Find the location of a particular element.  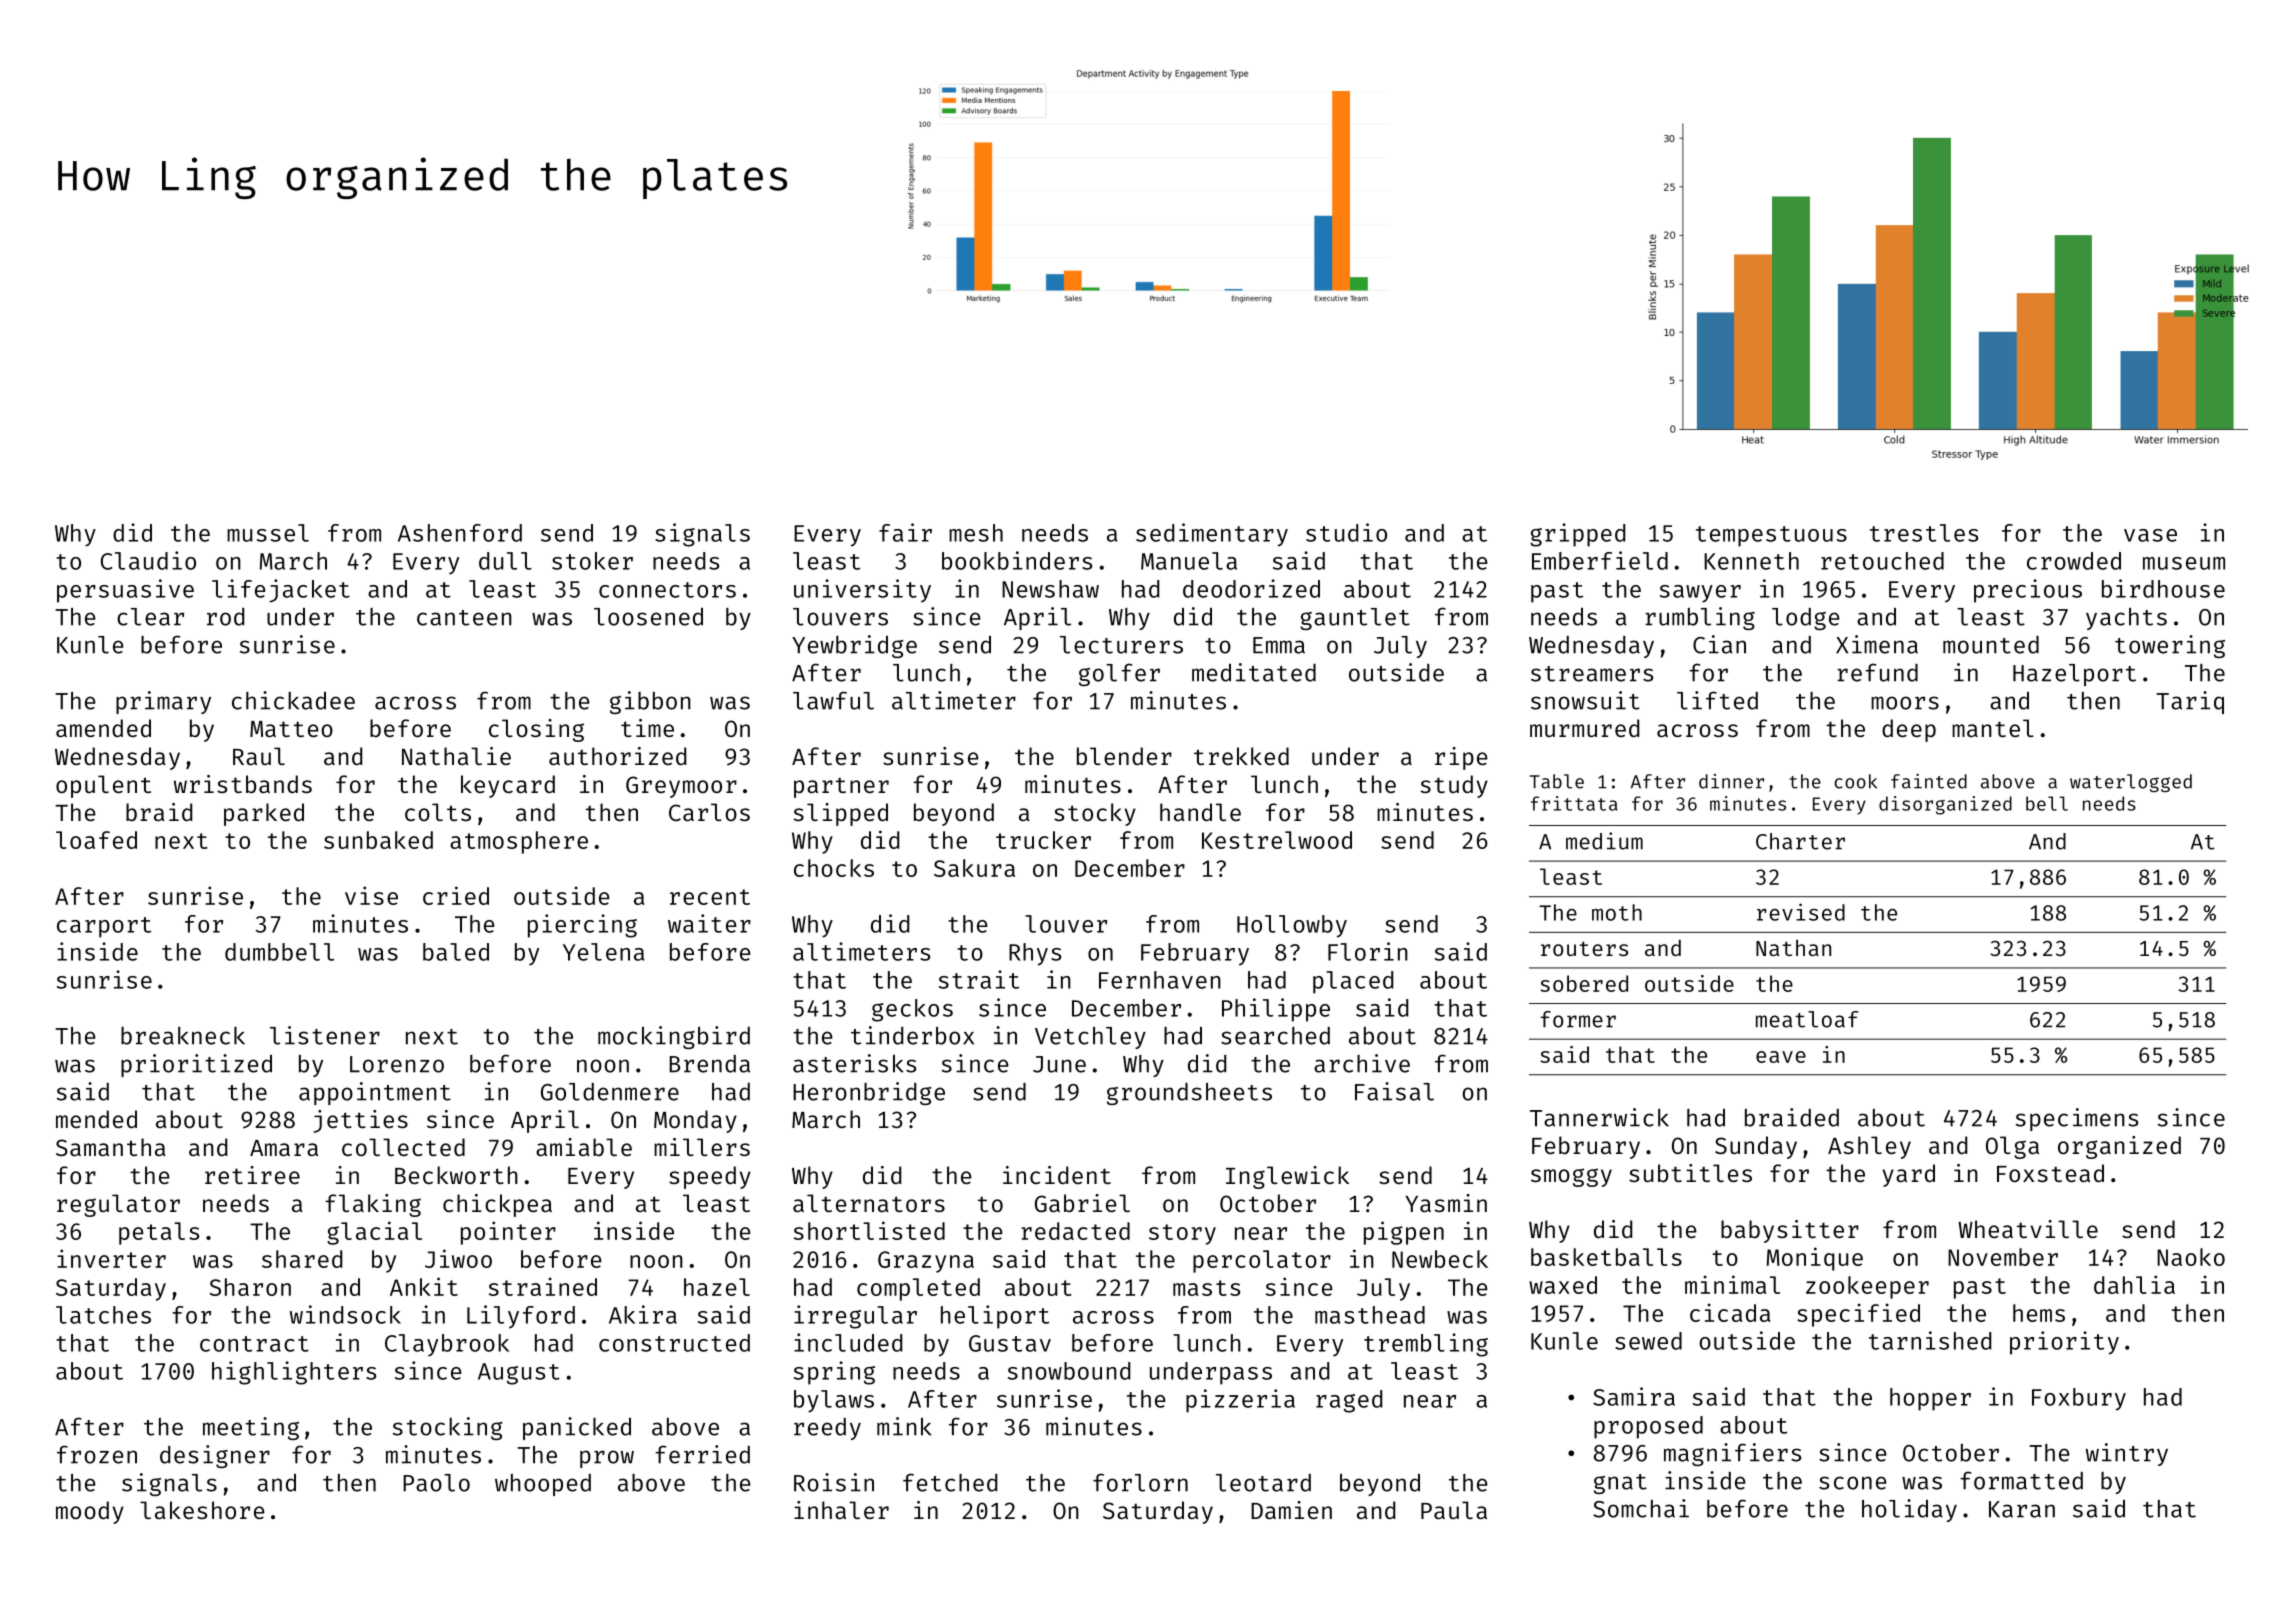

Karan is located at coordinates (2022, 1509).
